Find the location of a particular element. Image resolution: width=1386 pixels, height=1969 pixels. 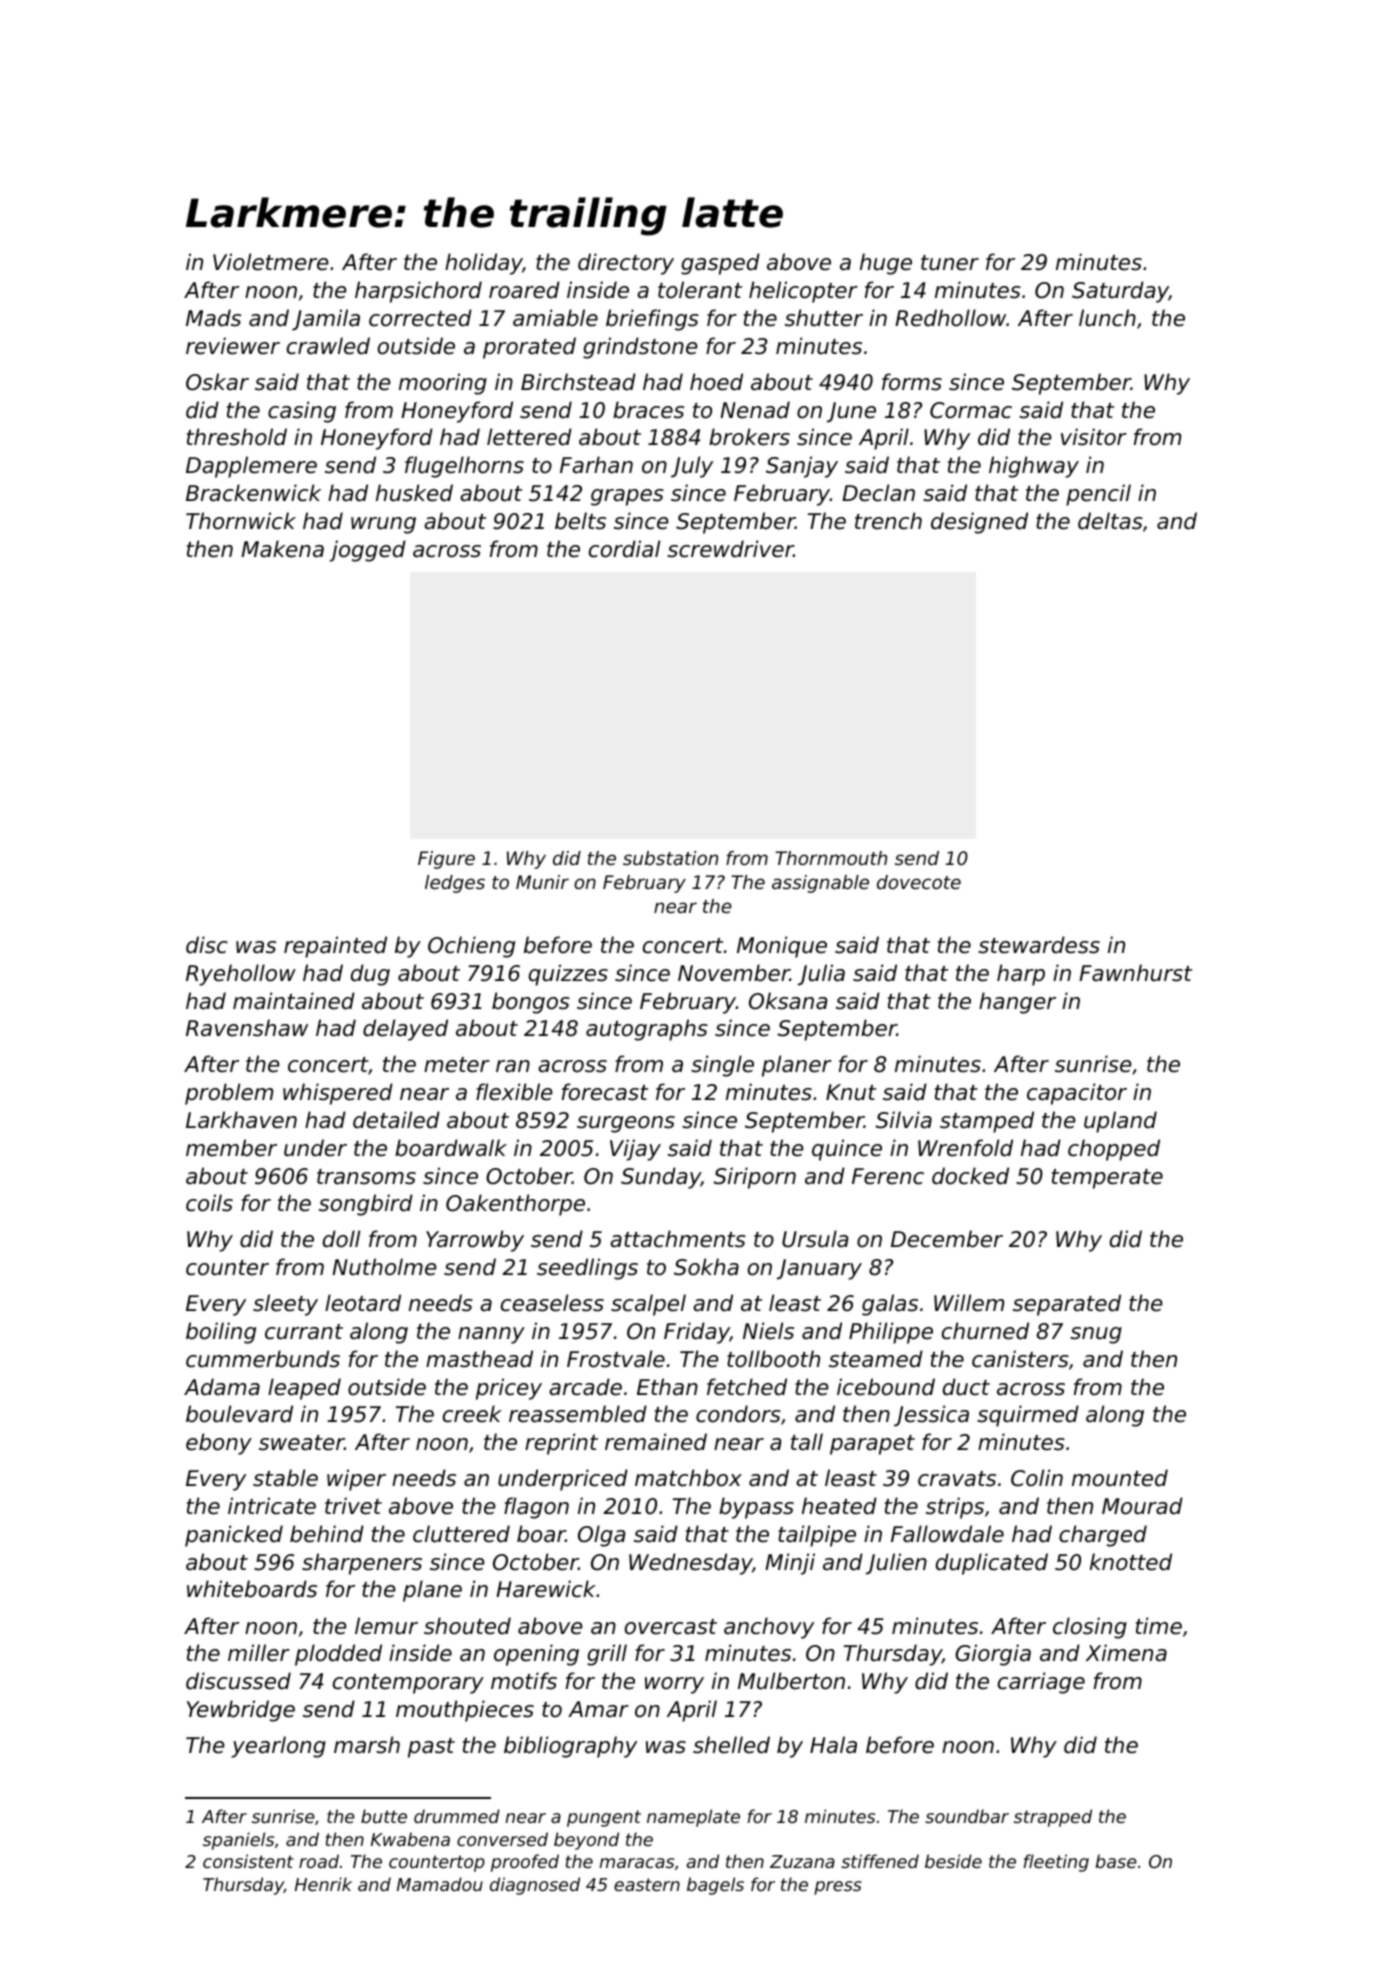

Ryehollow is located at coordinates (241, 975).
